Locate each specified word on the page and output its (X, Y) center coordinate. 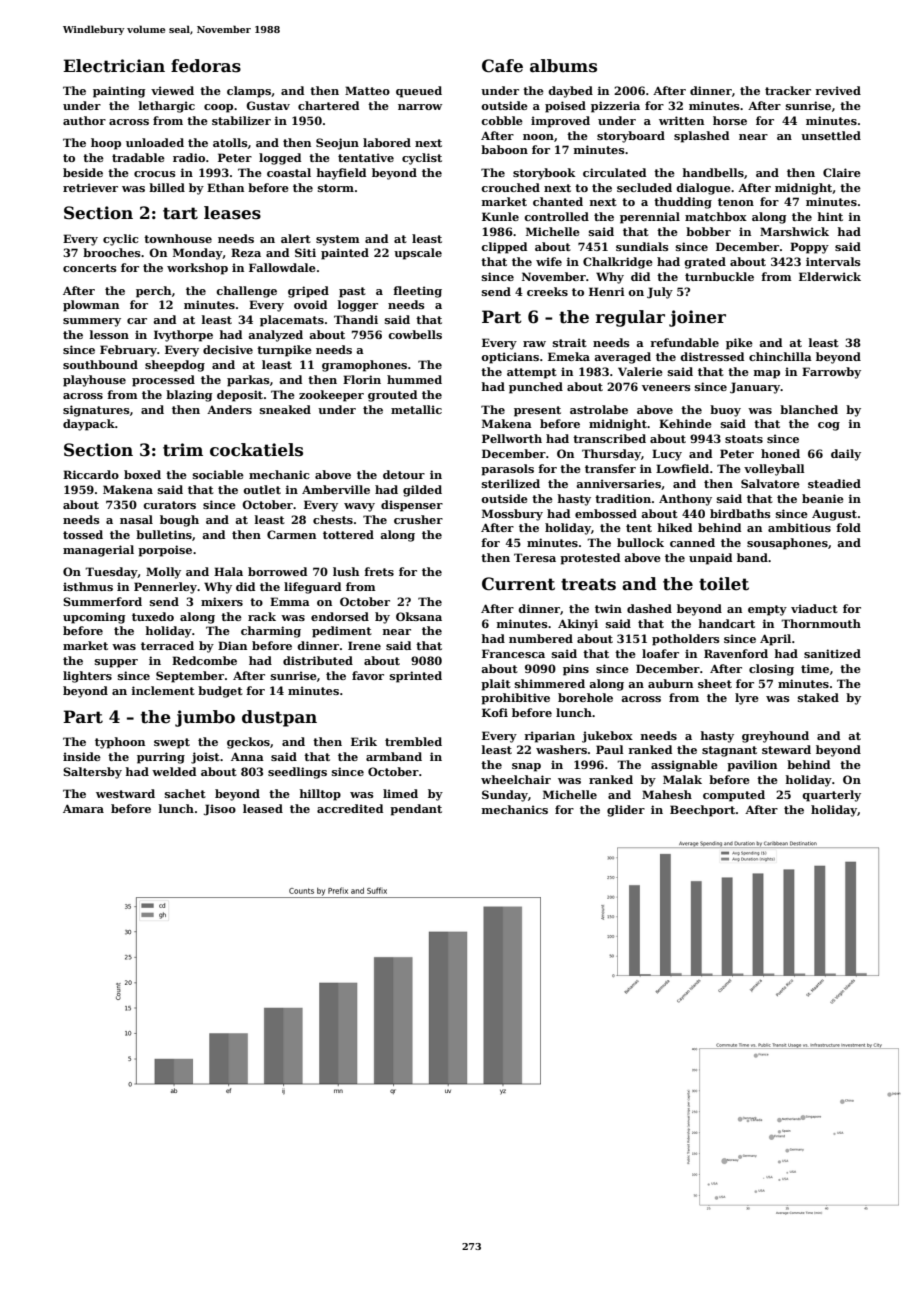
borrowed (277, 571)
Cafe (502, 66)
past (352, 292)
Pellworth (512, 438)
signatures (96, 411)
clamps (249, 92)
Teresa (535, 557)
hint (830, 216)
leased (263, 808)
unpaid (710, 559)
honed (780, 453)
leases (232, 213)
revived (838, 90)
